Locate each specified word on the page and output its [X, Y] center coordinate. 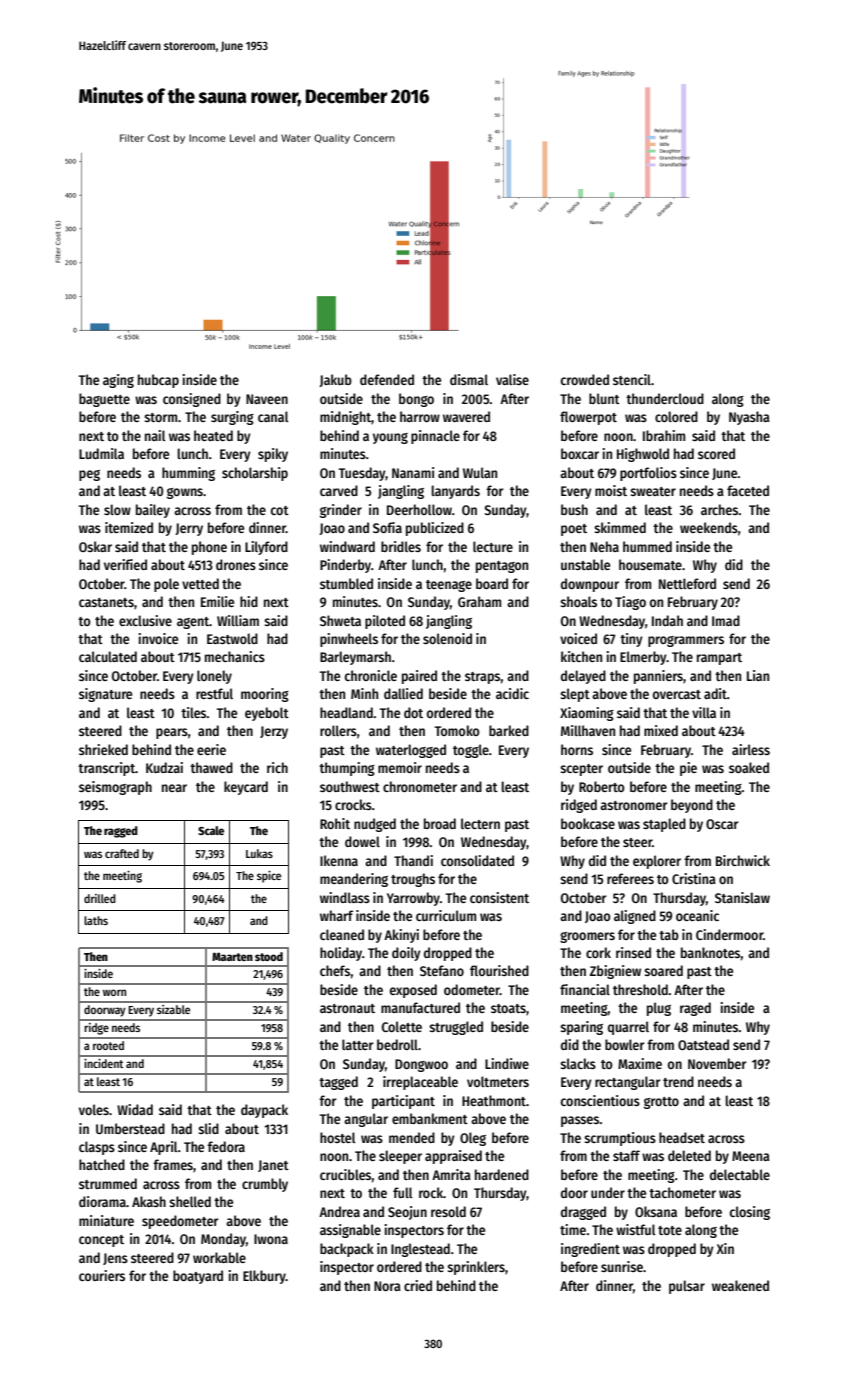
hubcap [158, 381]
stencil [632, 379]
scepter [581, 770]
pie [688, 769]
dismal [469, 379]
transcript [106, 769]
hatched [102, 1164]
